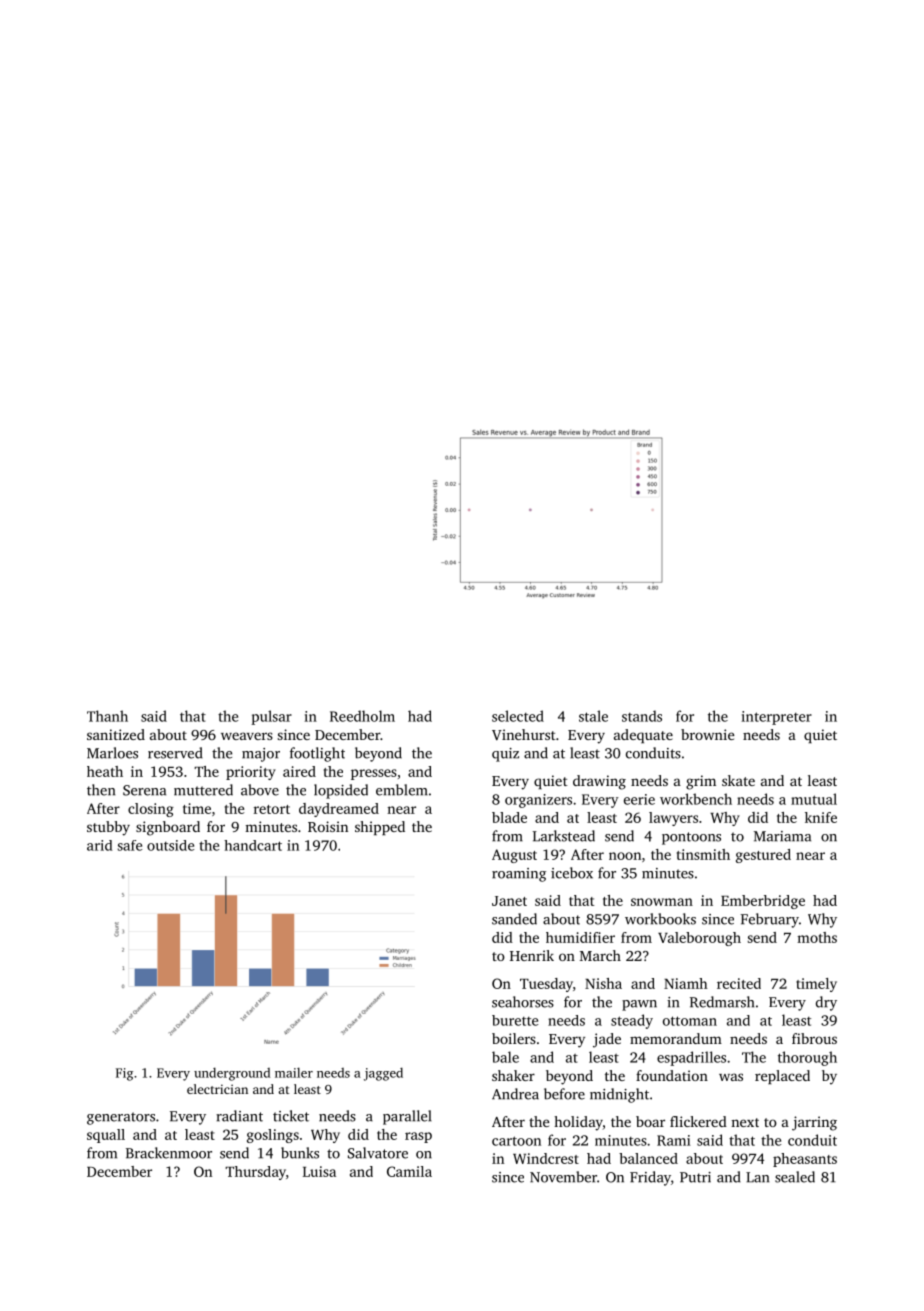  Describe the element at coordinates (777, 718) in the screenshot. I see `interpreter` at that location.
